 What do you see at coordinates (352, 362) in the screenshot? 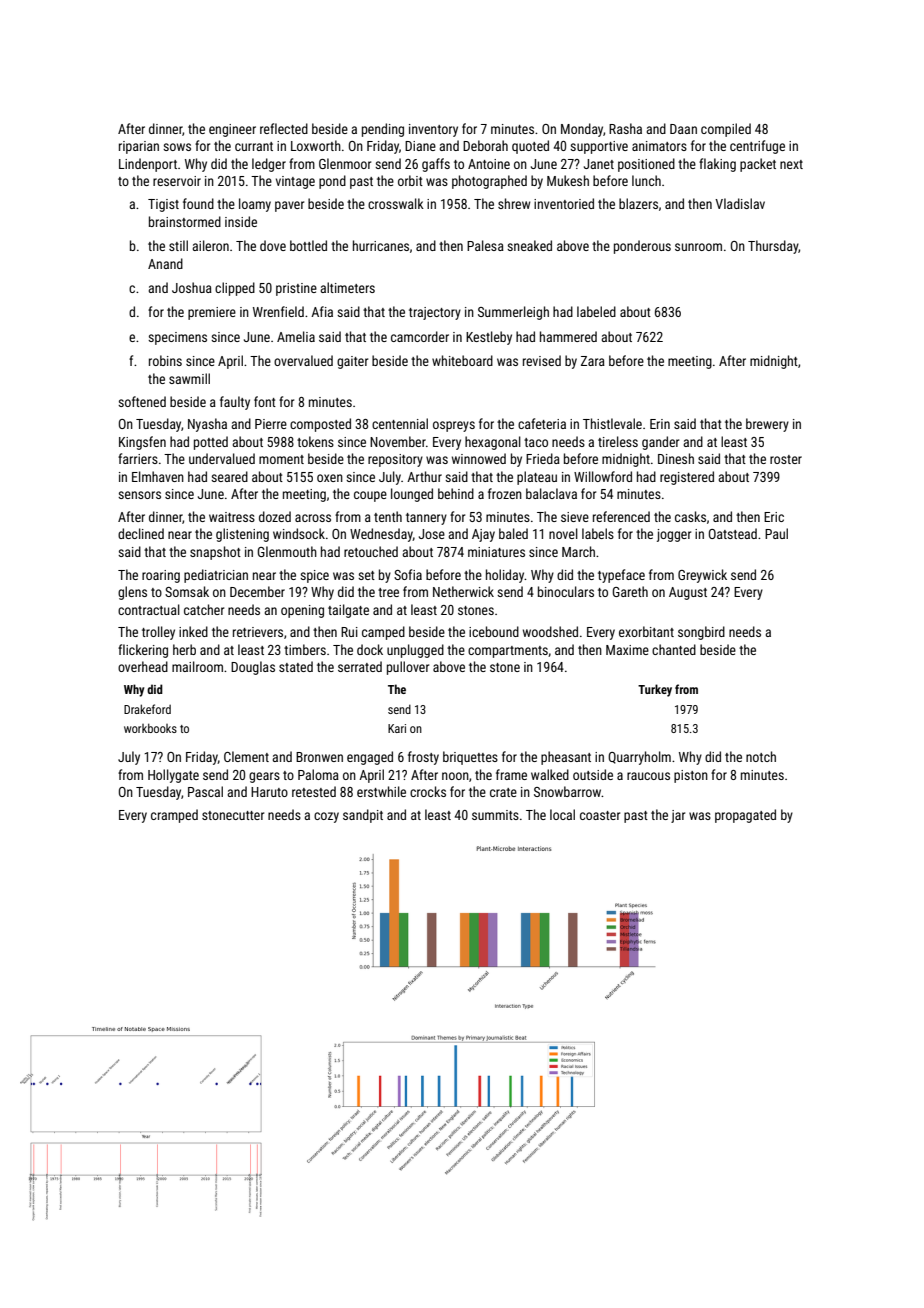
I see `gaiter` at bounding box center [352, 362].
